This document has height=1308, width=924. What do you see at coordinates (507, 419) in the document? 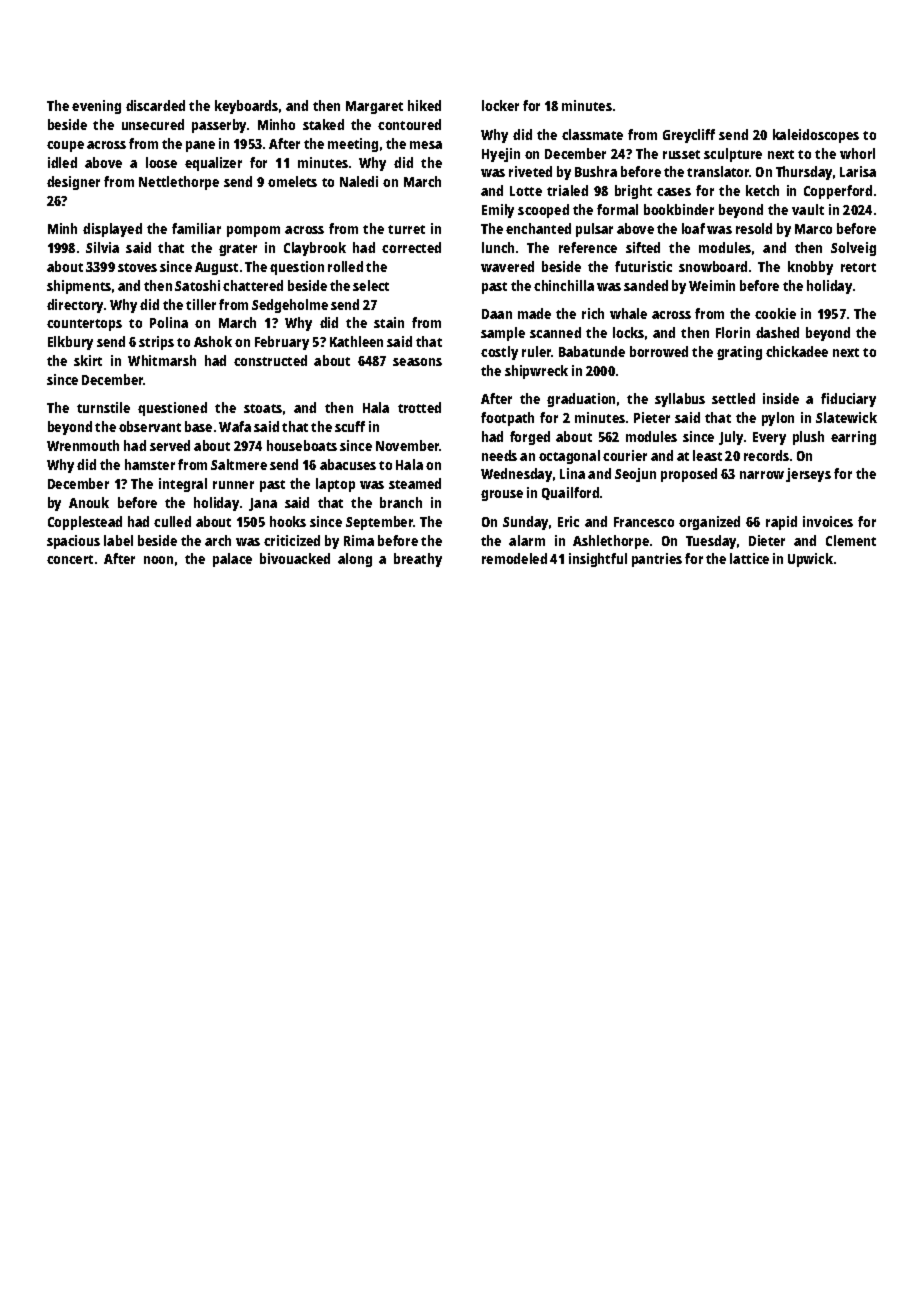
I see `footpath` at bounding box center [507, 419].
